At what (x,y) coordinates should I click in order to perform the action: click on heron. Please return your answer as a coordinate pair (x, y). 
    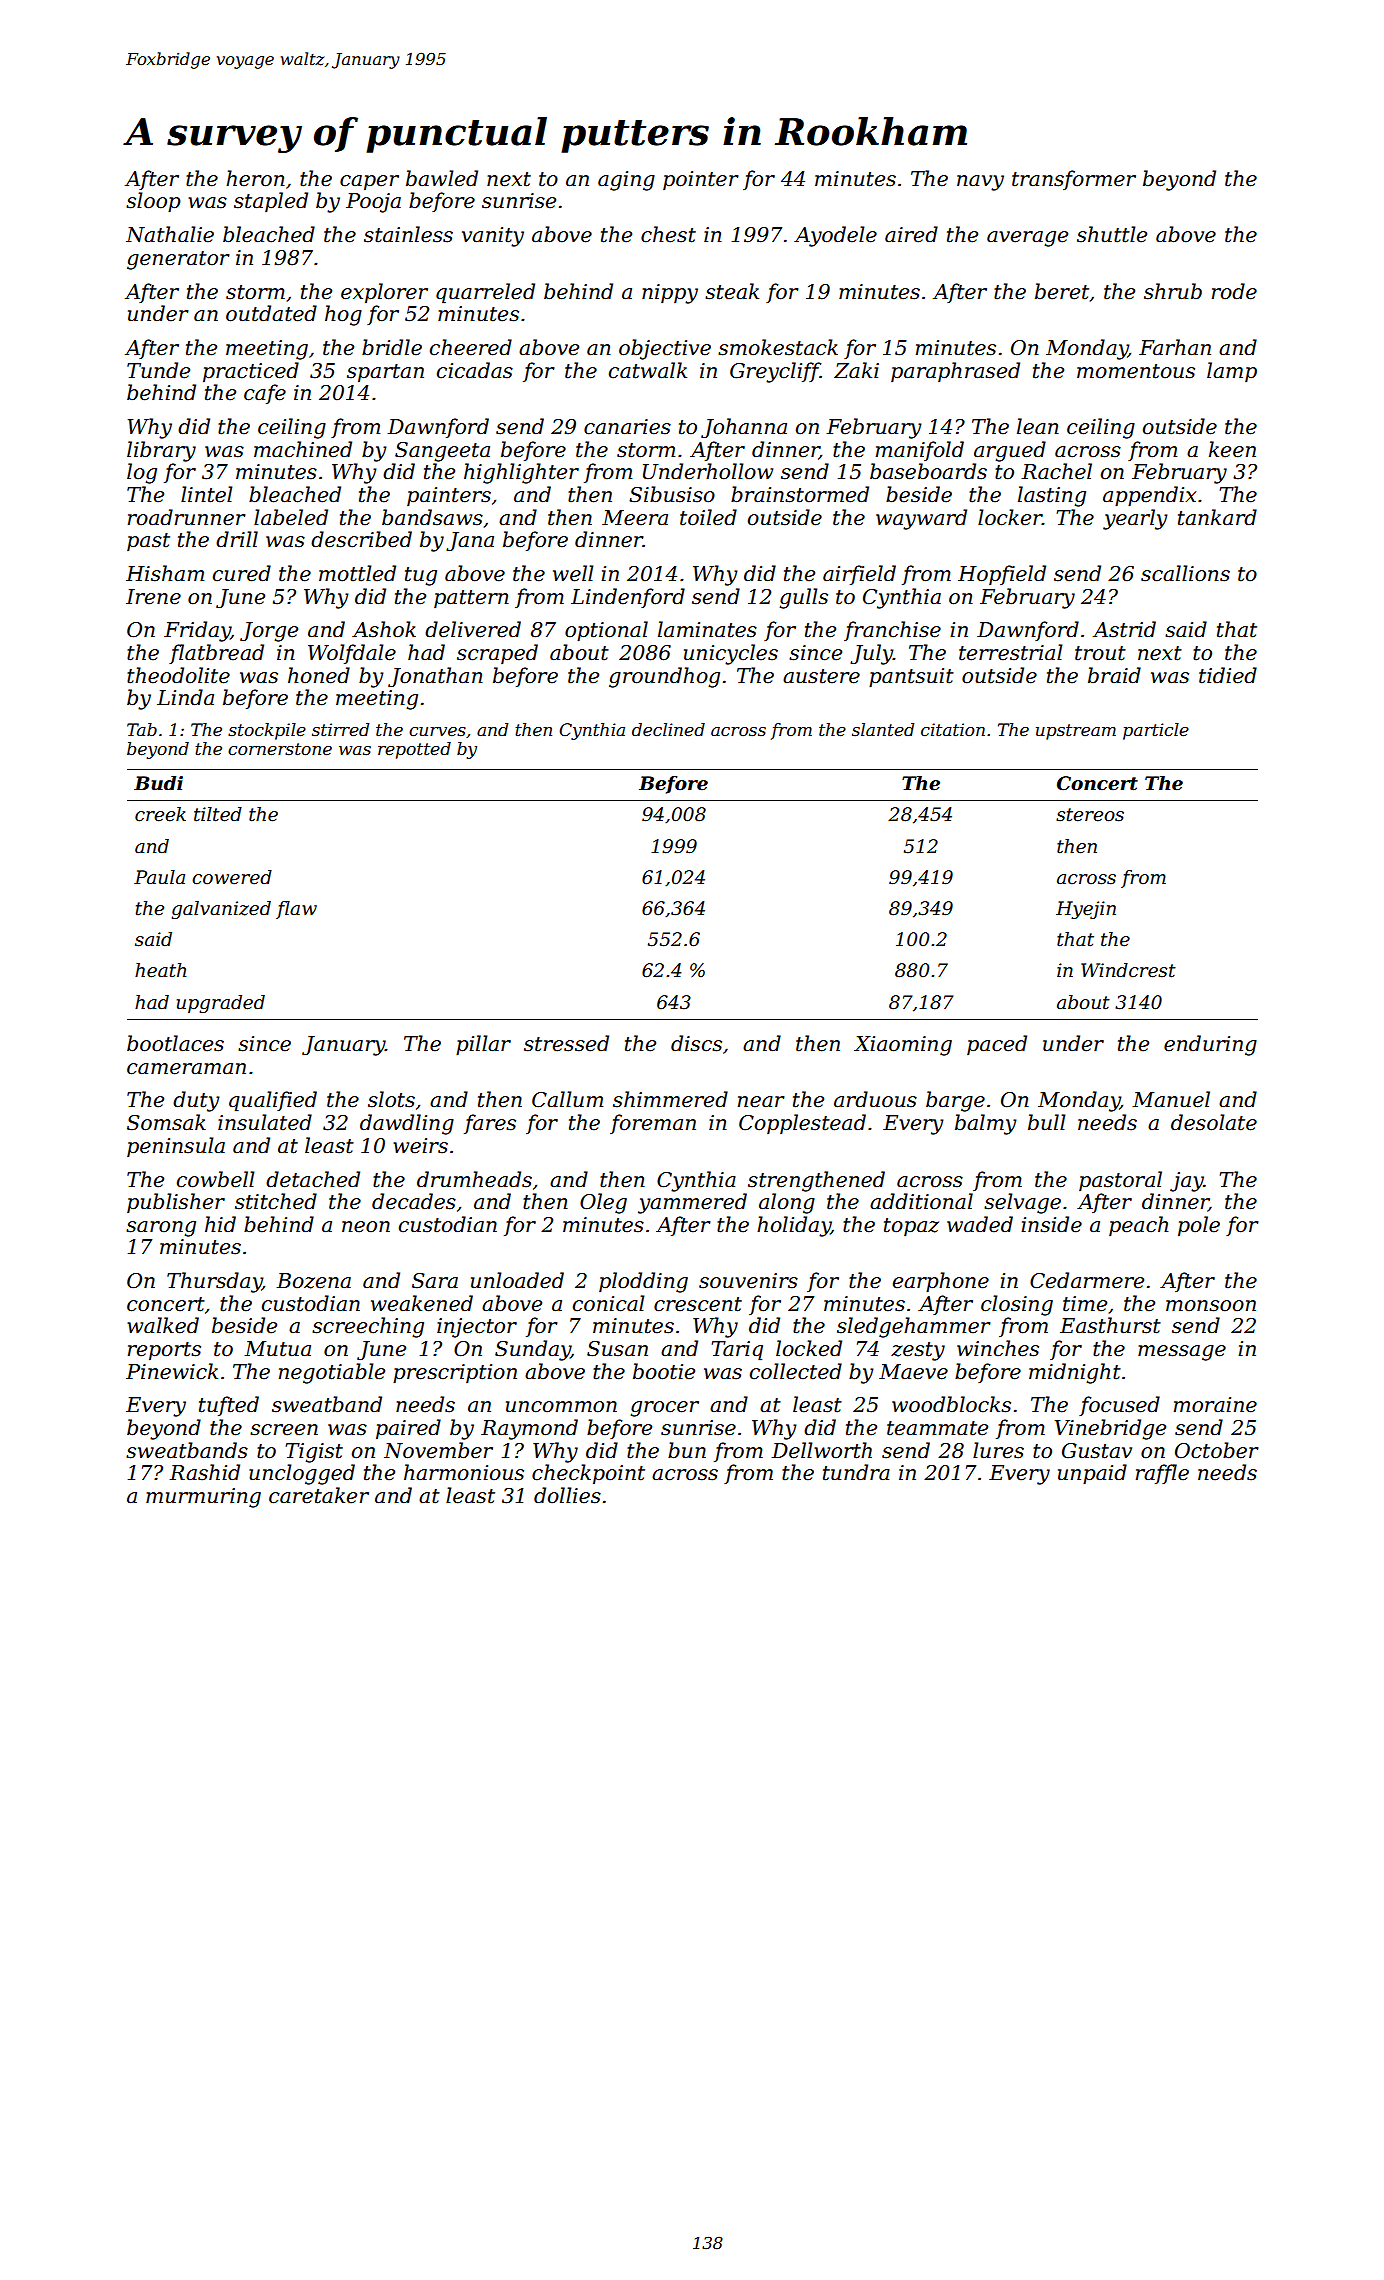
    Looking at the image, I should click on (255, 178).
